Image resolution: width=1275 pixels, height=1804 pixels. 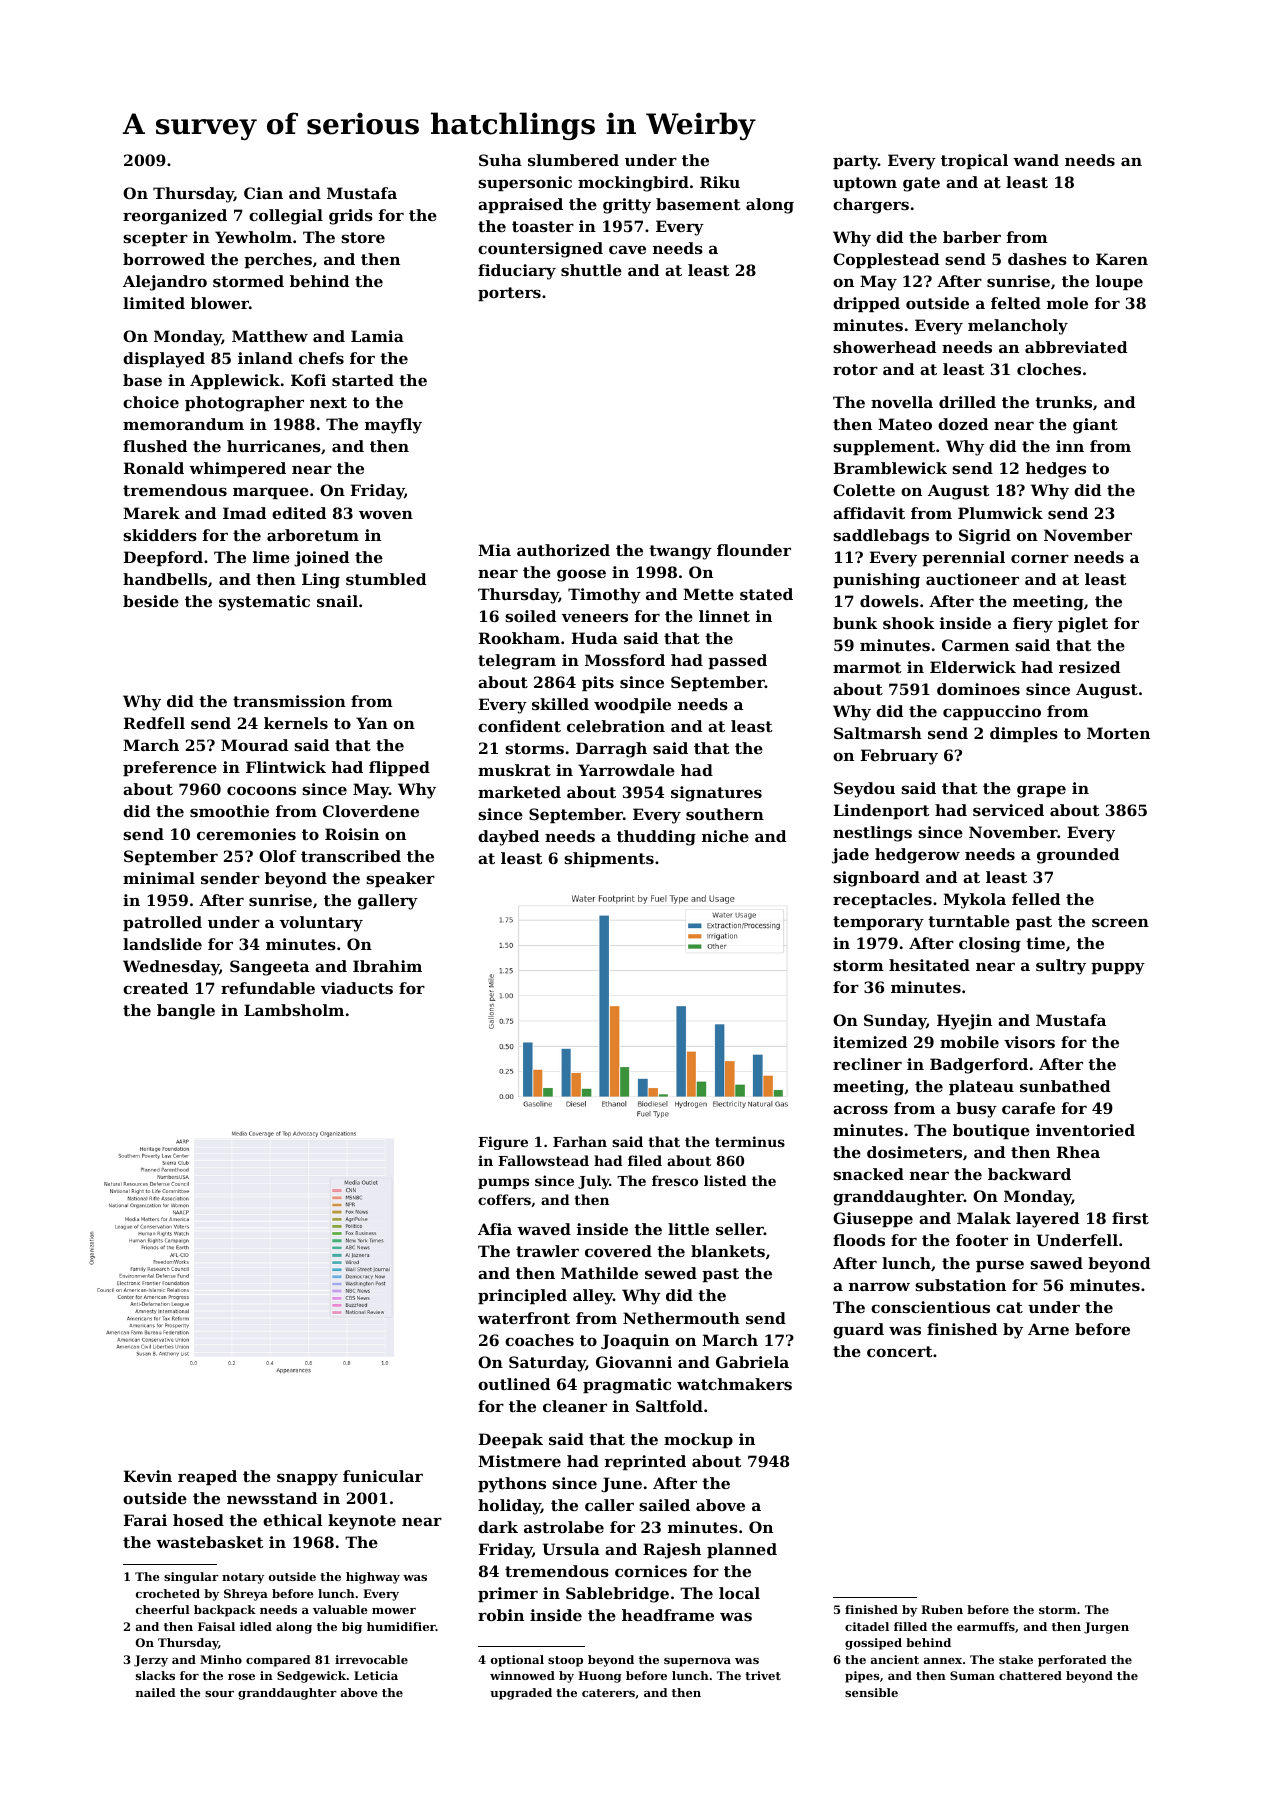 I want to click on preference, so click(x=170, y=768).
